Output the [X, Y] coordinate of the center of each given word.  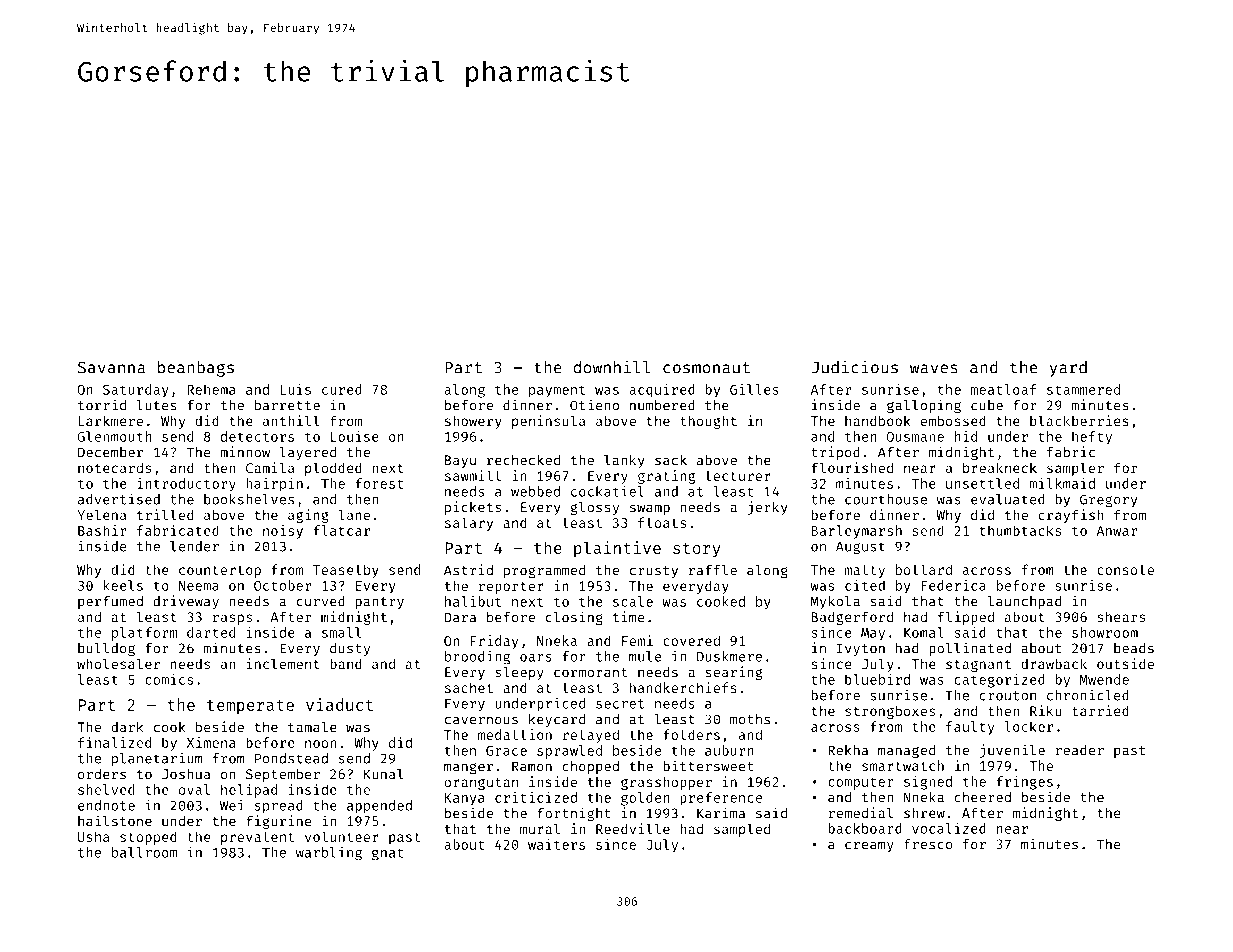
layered [307, 453]
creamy [869, 846]
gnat [387, 854]
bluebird [877, 679]
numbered [662, 405]
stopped [148, 838]
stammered [1083, 389]
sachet [469, 687]
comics [169, 679]
